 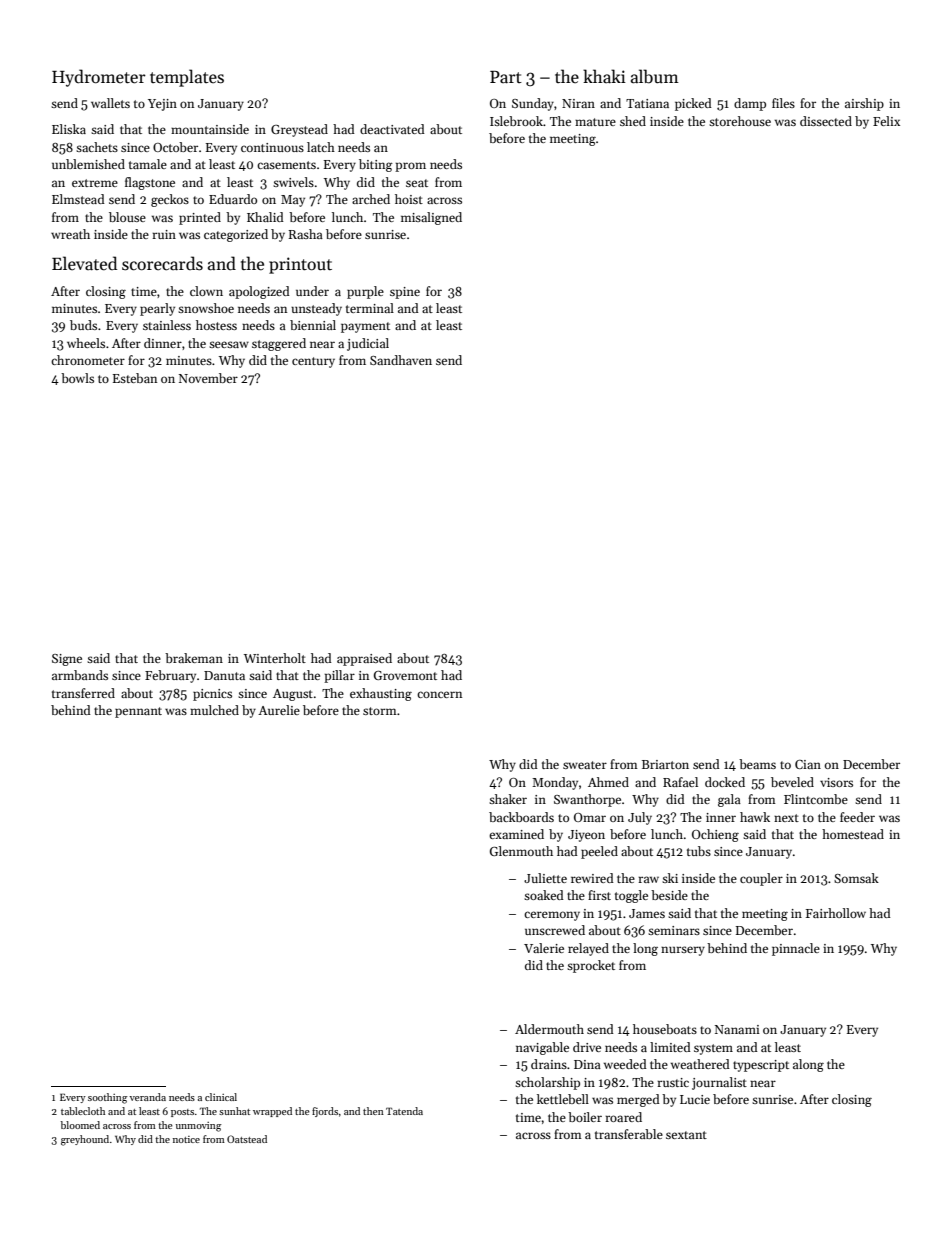 What do you see at coordinates (108, 1098) in the screenshot?
I see `soothing` at bounding box center [108, 1098].
